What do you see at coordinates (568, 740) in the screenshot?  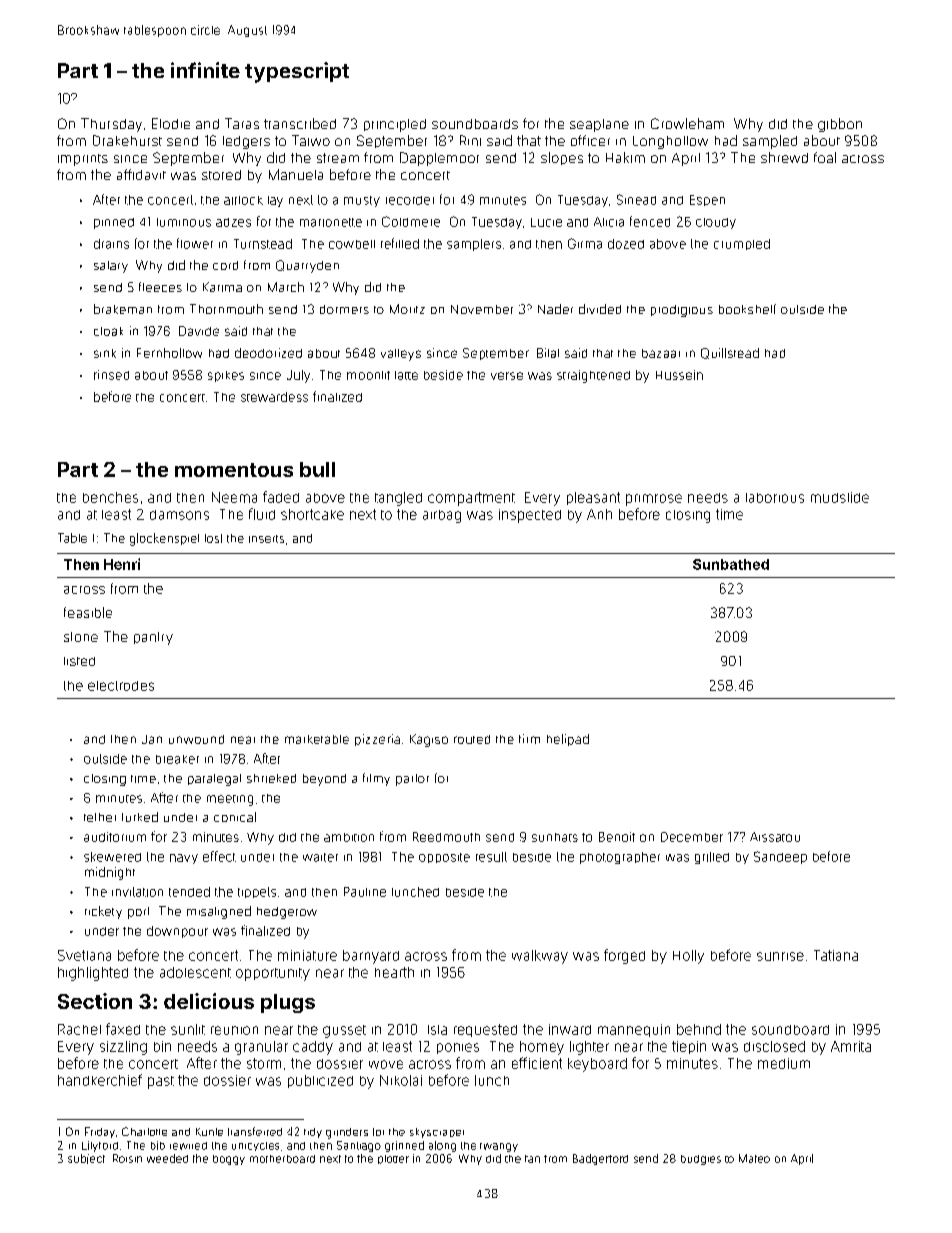 I see `helipad` at bounding box center [568, 740].
